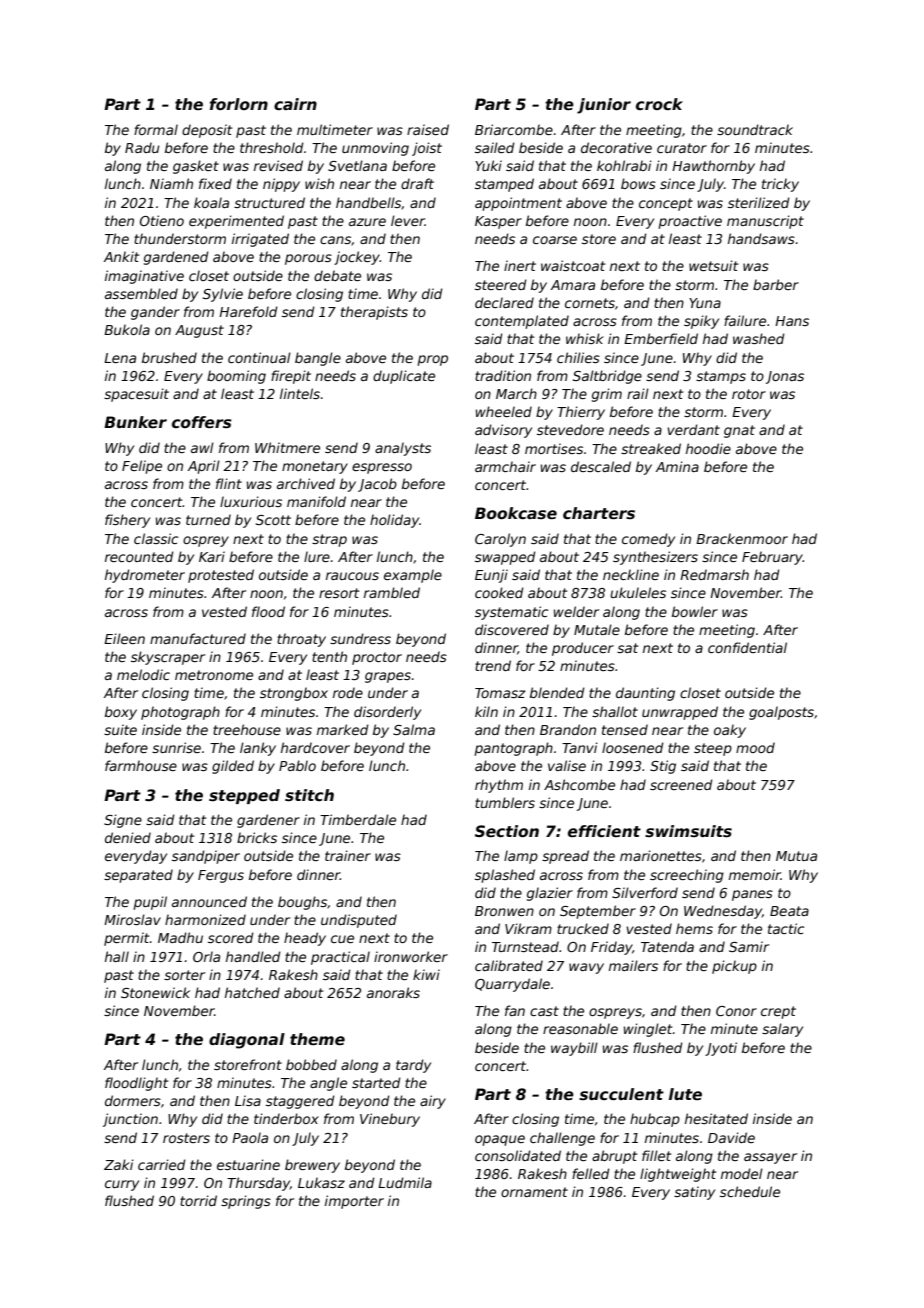  Describe the element at coordinates (659, 104) in the screenshot. I see `crock` at that location.
